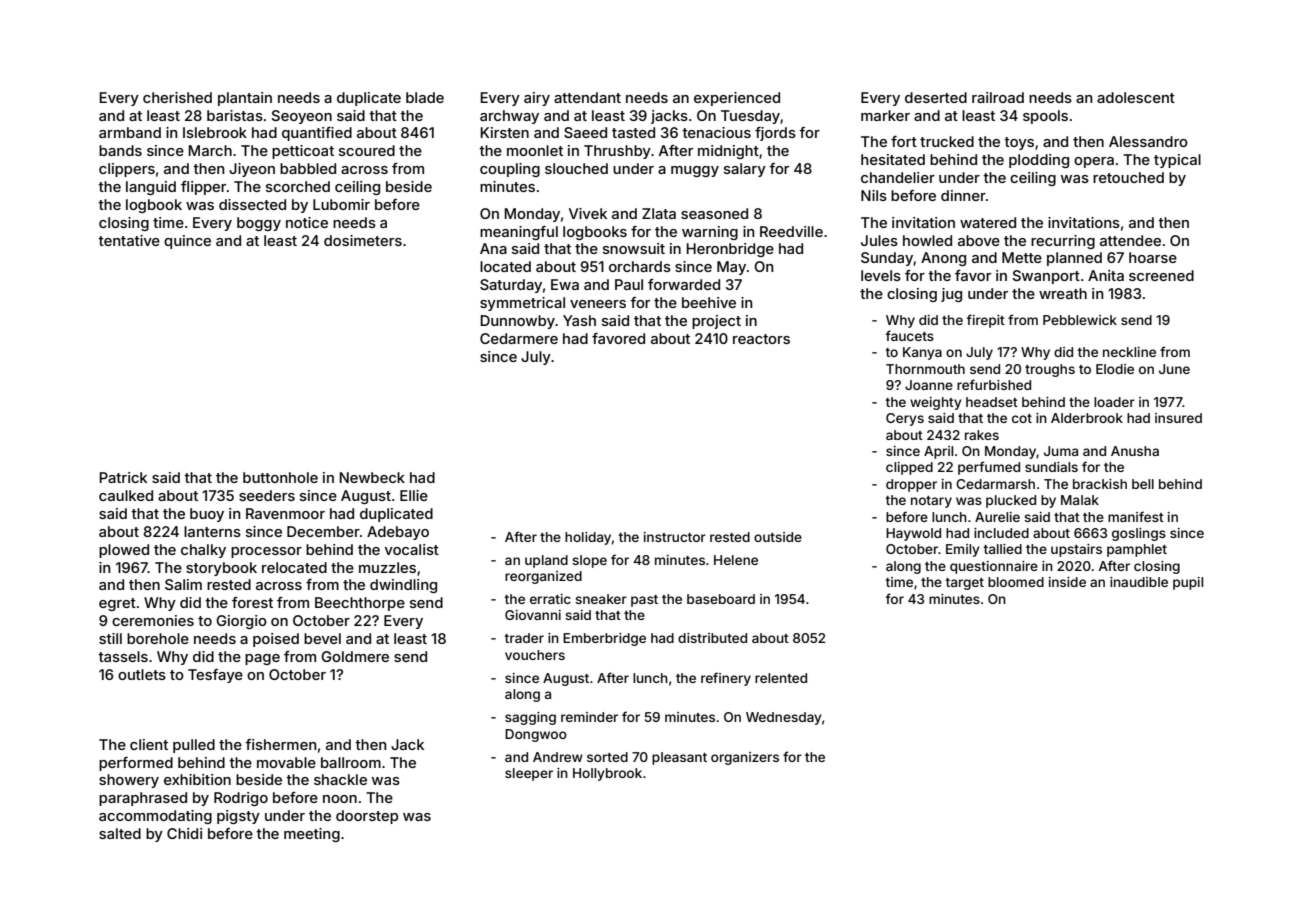 This screenshot has height=924, width=1308. I want to click on Yash, so click(579, 320).
